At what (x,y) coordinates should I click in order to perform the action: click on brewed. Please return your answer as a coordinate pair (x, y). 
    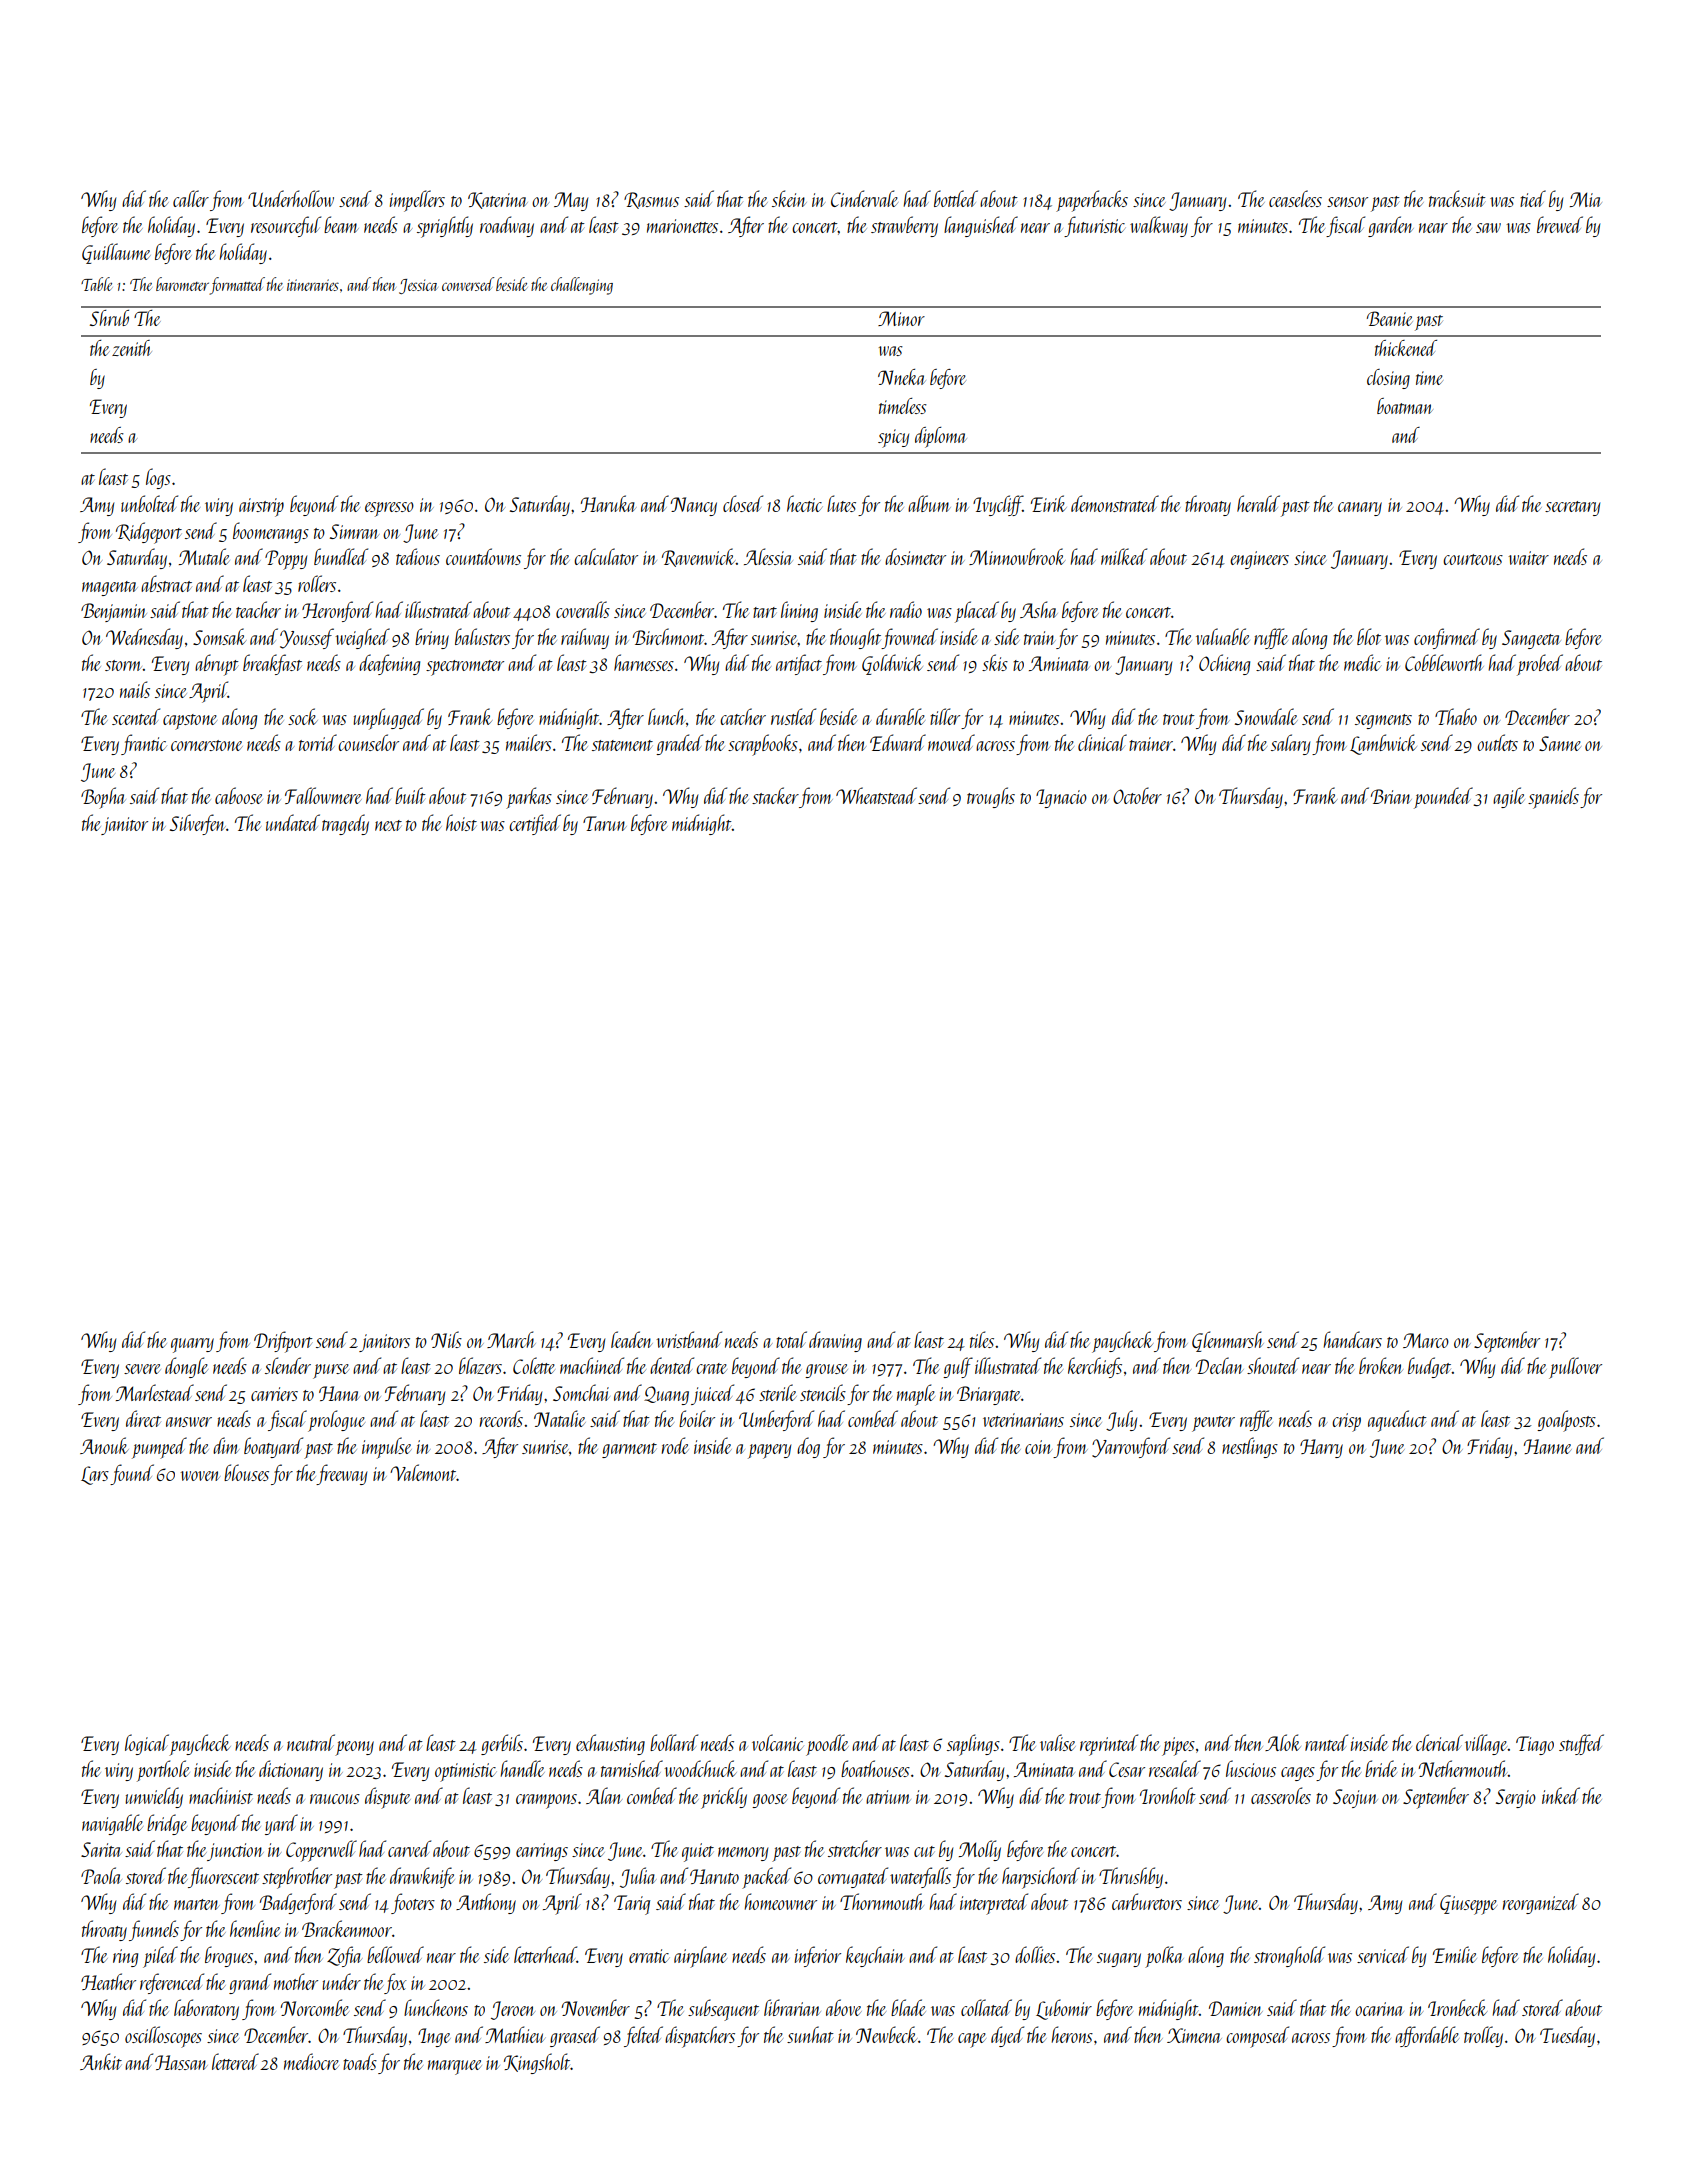
    Looking at the image, I should click on (1560, 224).
